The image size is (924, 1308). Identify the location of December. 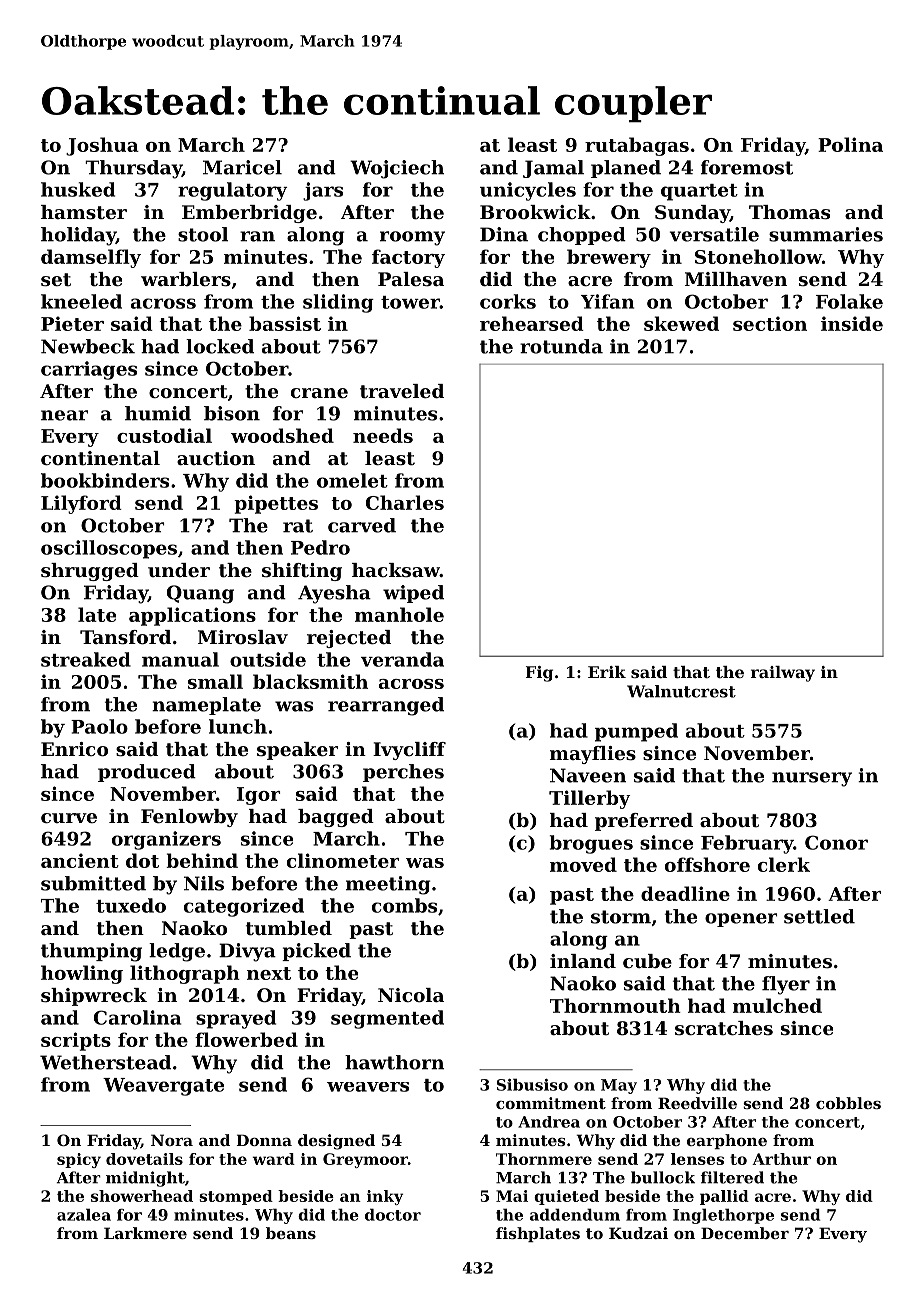
(745, 1233).
